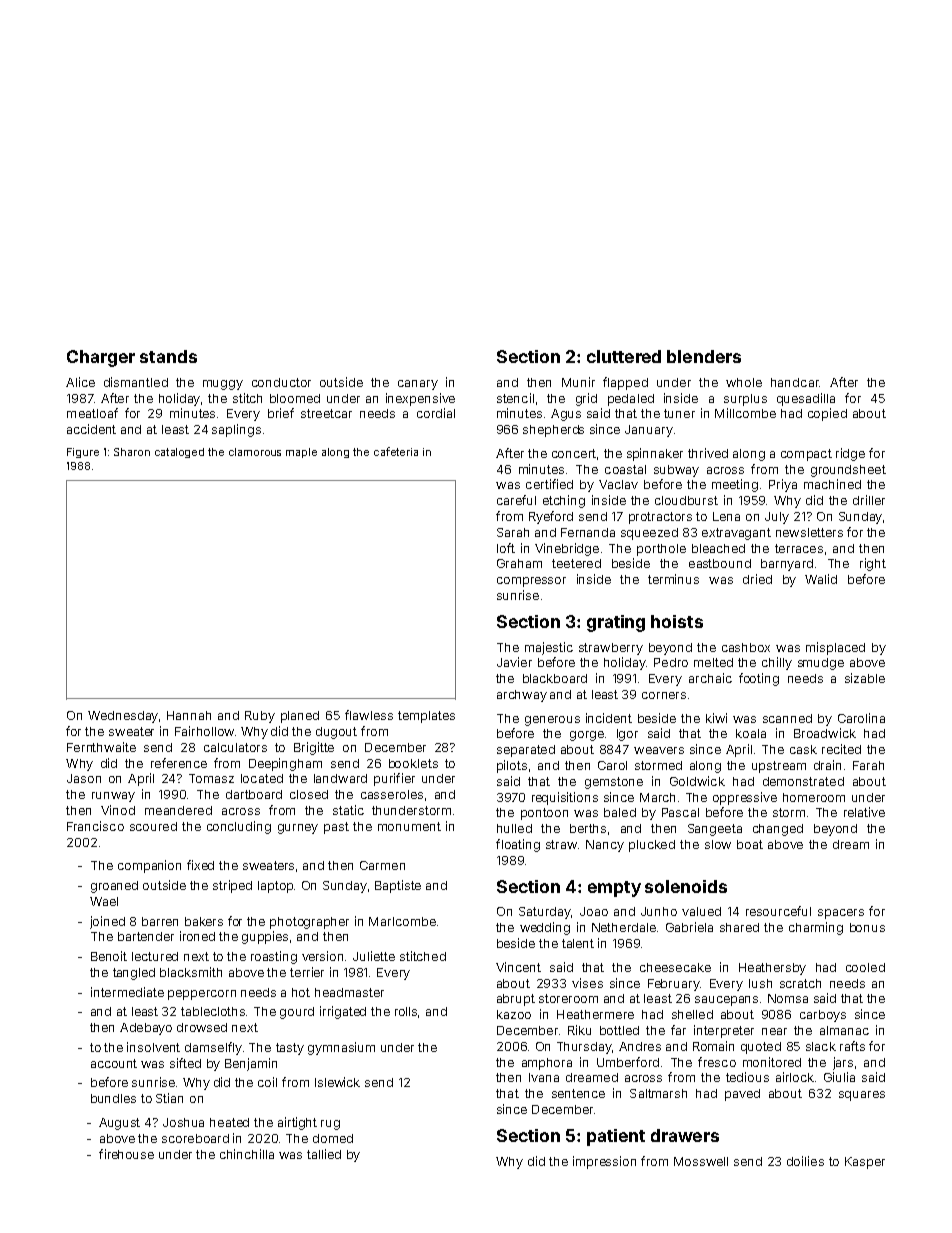 The image size is (952, 1233). I want to click on stands, so click(168, 356).
